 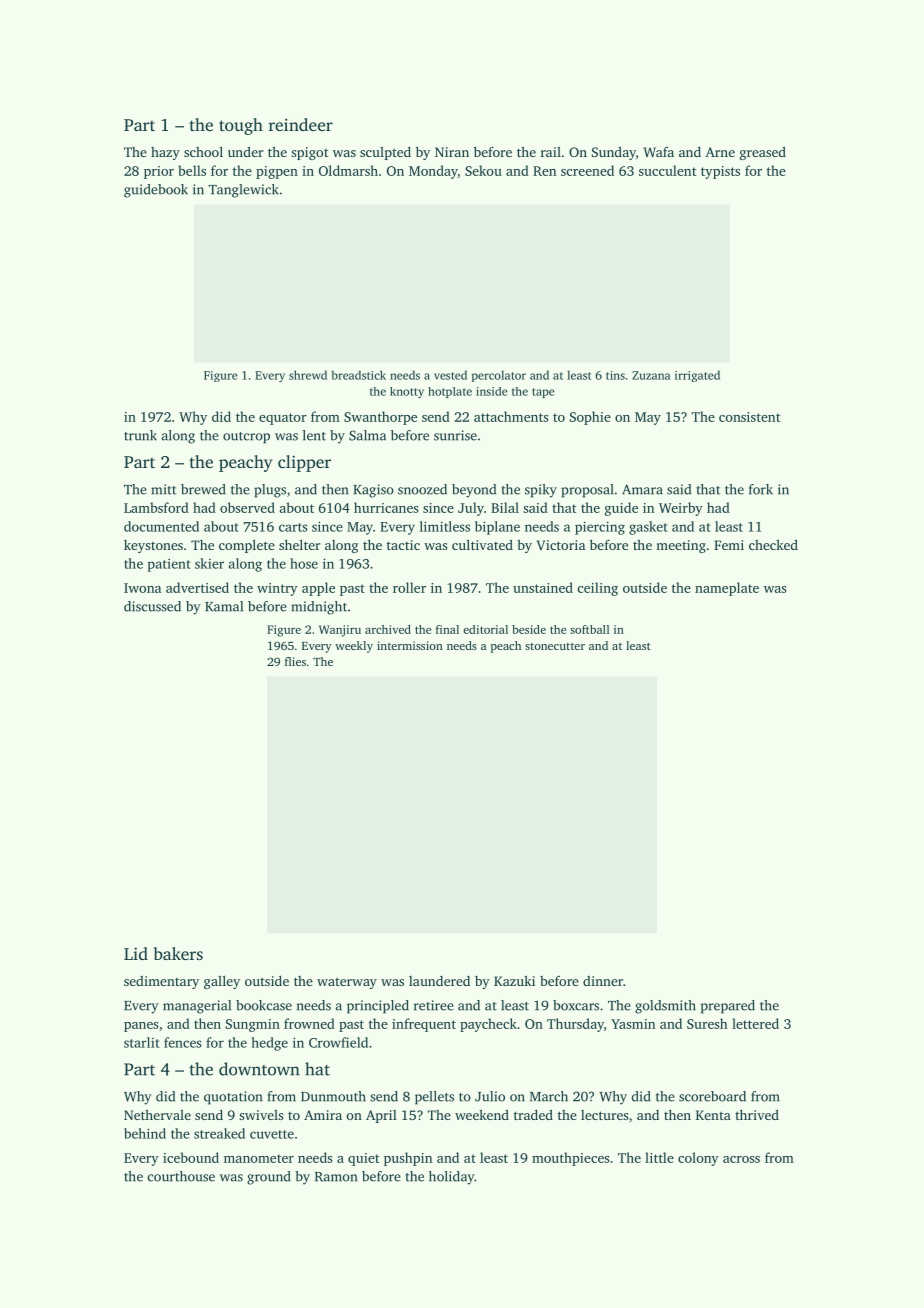 What do you see at coordinates (712, 1096) in the document?
I see `scoreboard` at bounding box center [712, 1096].
